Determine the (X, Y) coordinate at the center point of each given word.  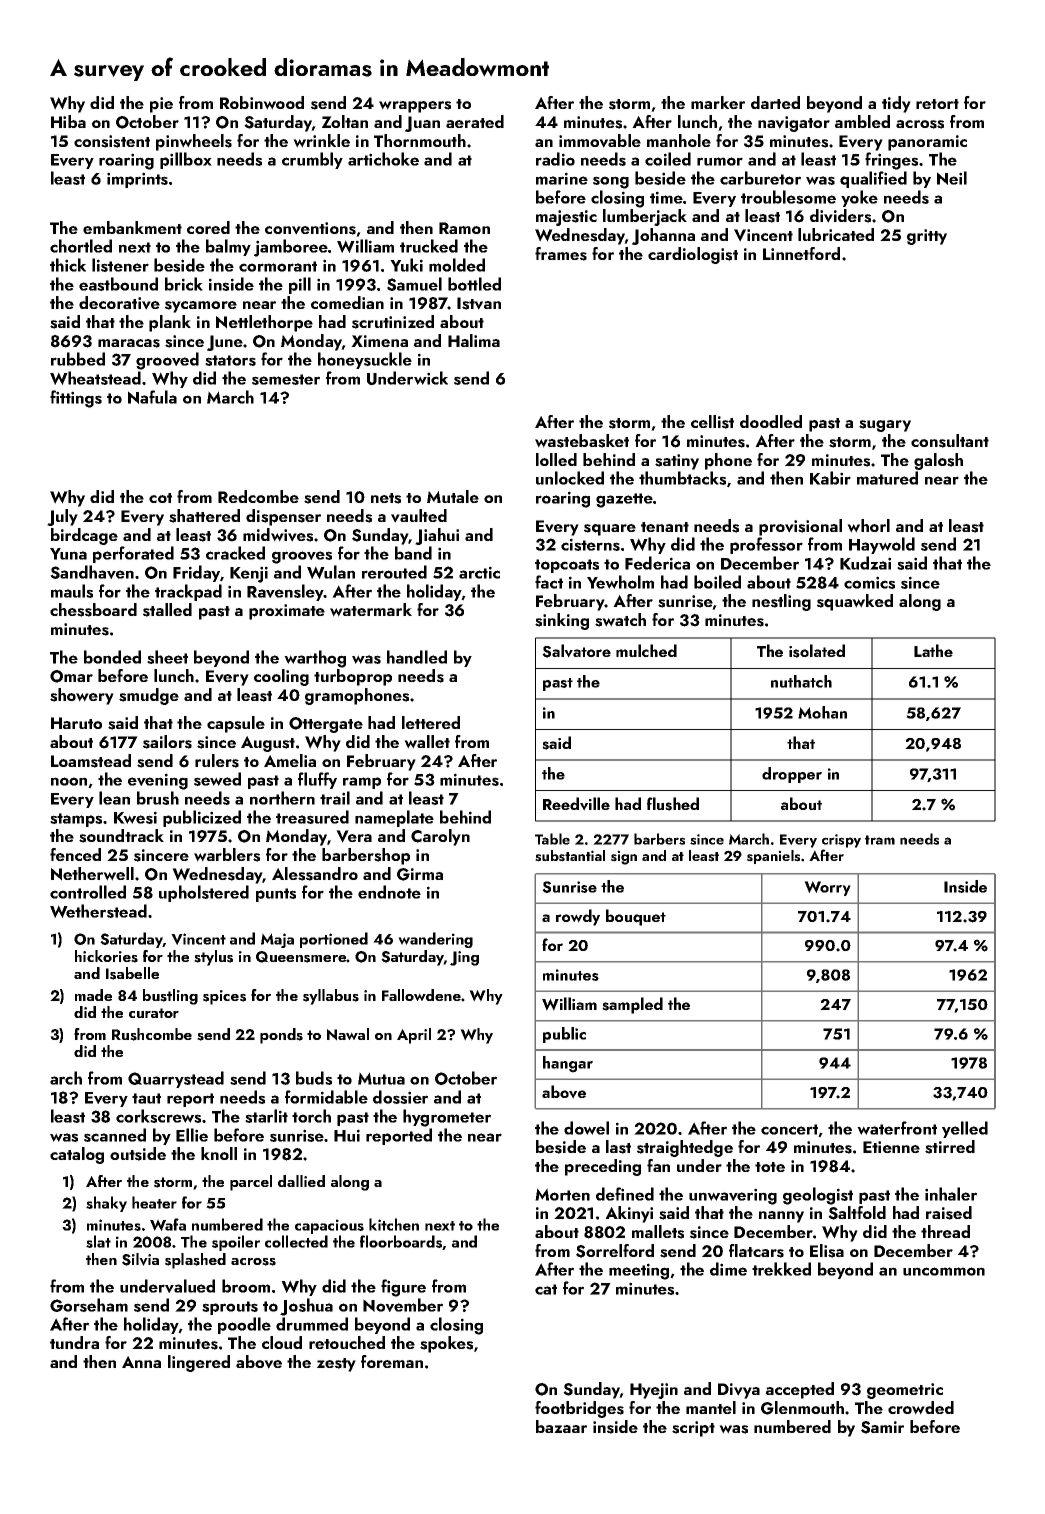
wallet (427, 742)
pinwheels (194, 142)
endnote (389, 892)
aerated (475, 121)
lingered (199, 1363)
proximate (287, 612)
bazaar (561, 1426)
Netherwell (92, 874)
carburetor (760, 178)
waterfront (897, 1128)
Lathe (933, 650)
